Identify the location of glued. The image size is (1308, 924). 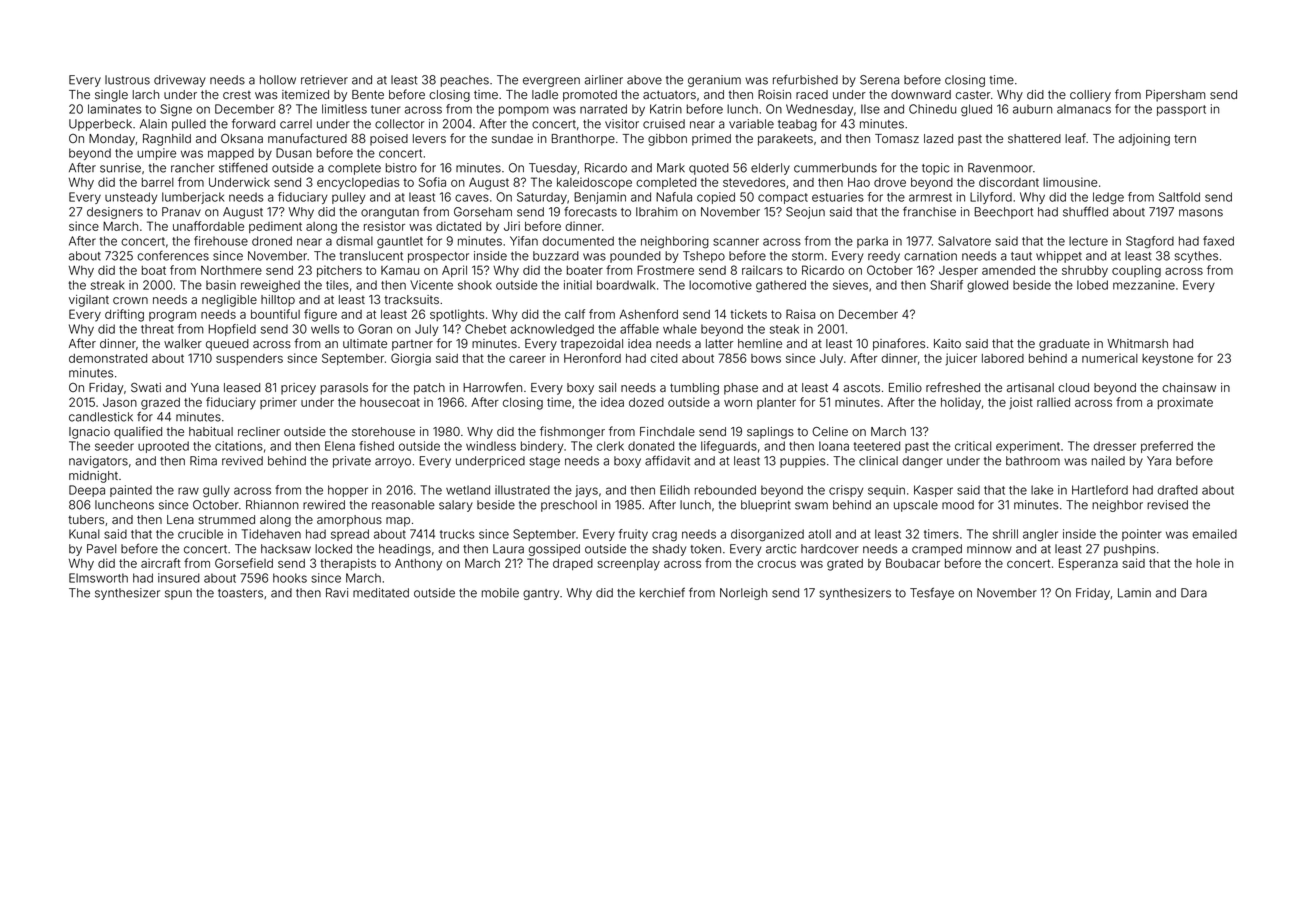
(976, 110).
